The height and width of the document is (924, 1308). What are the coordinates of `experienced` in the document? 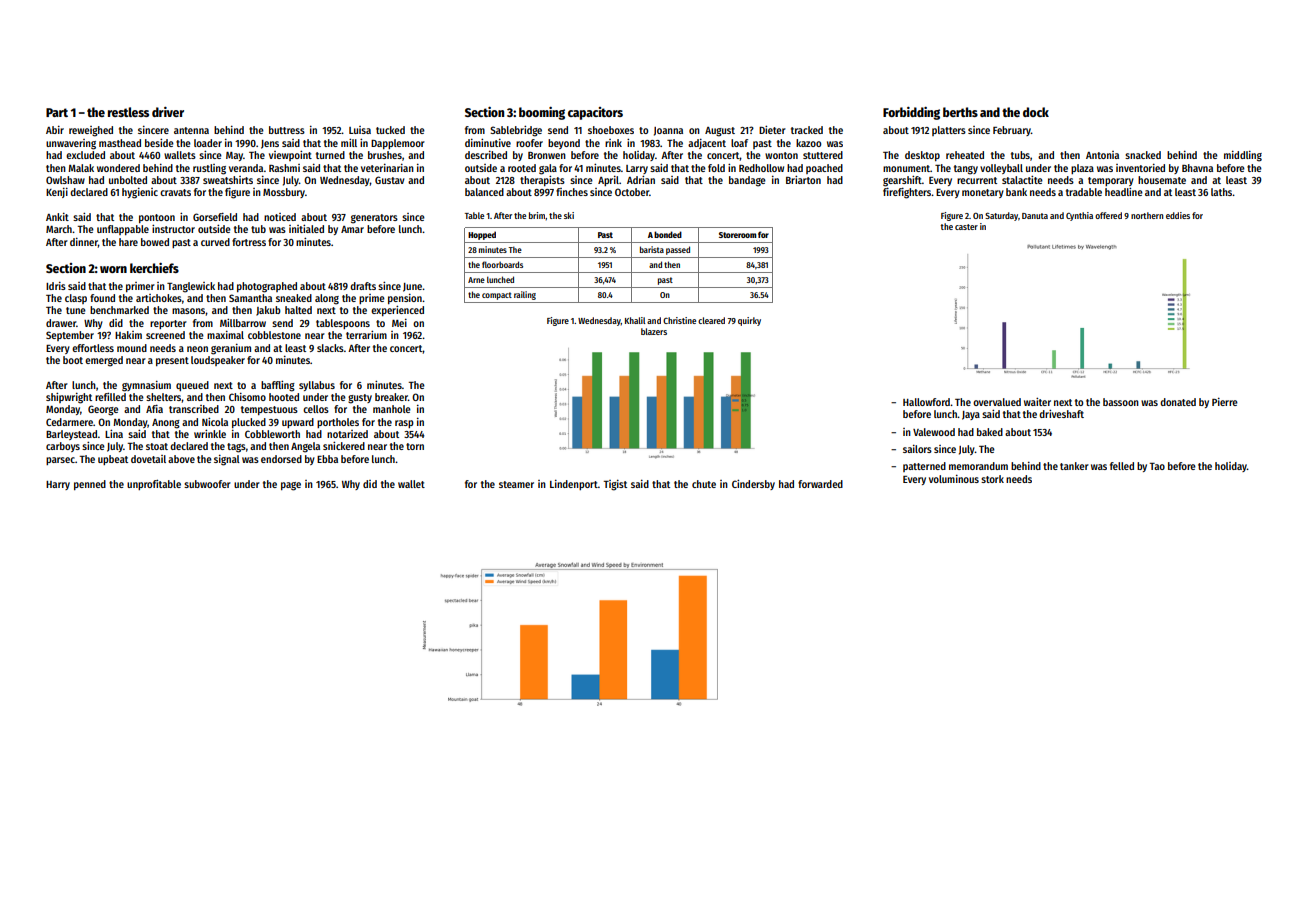 It's located at (397, 310).
